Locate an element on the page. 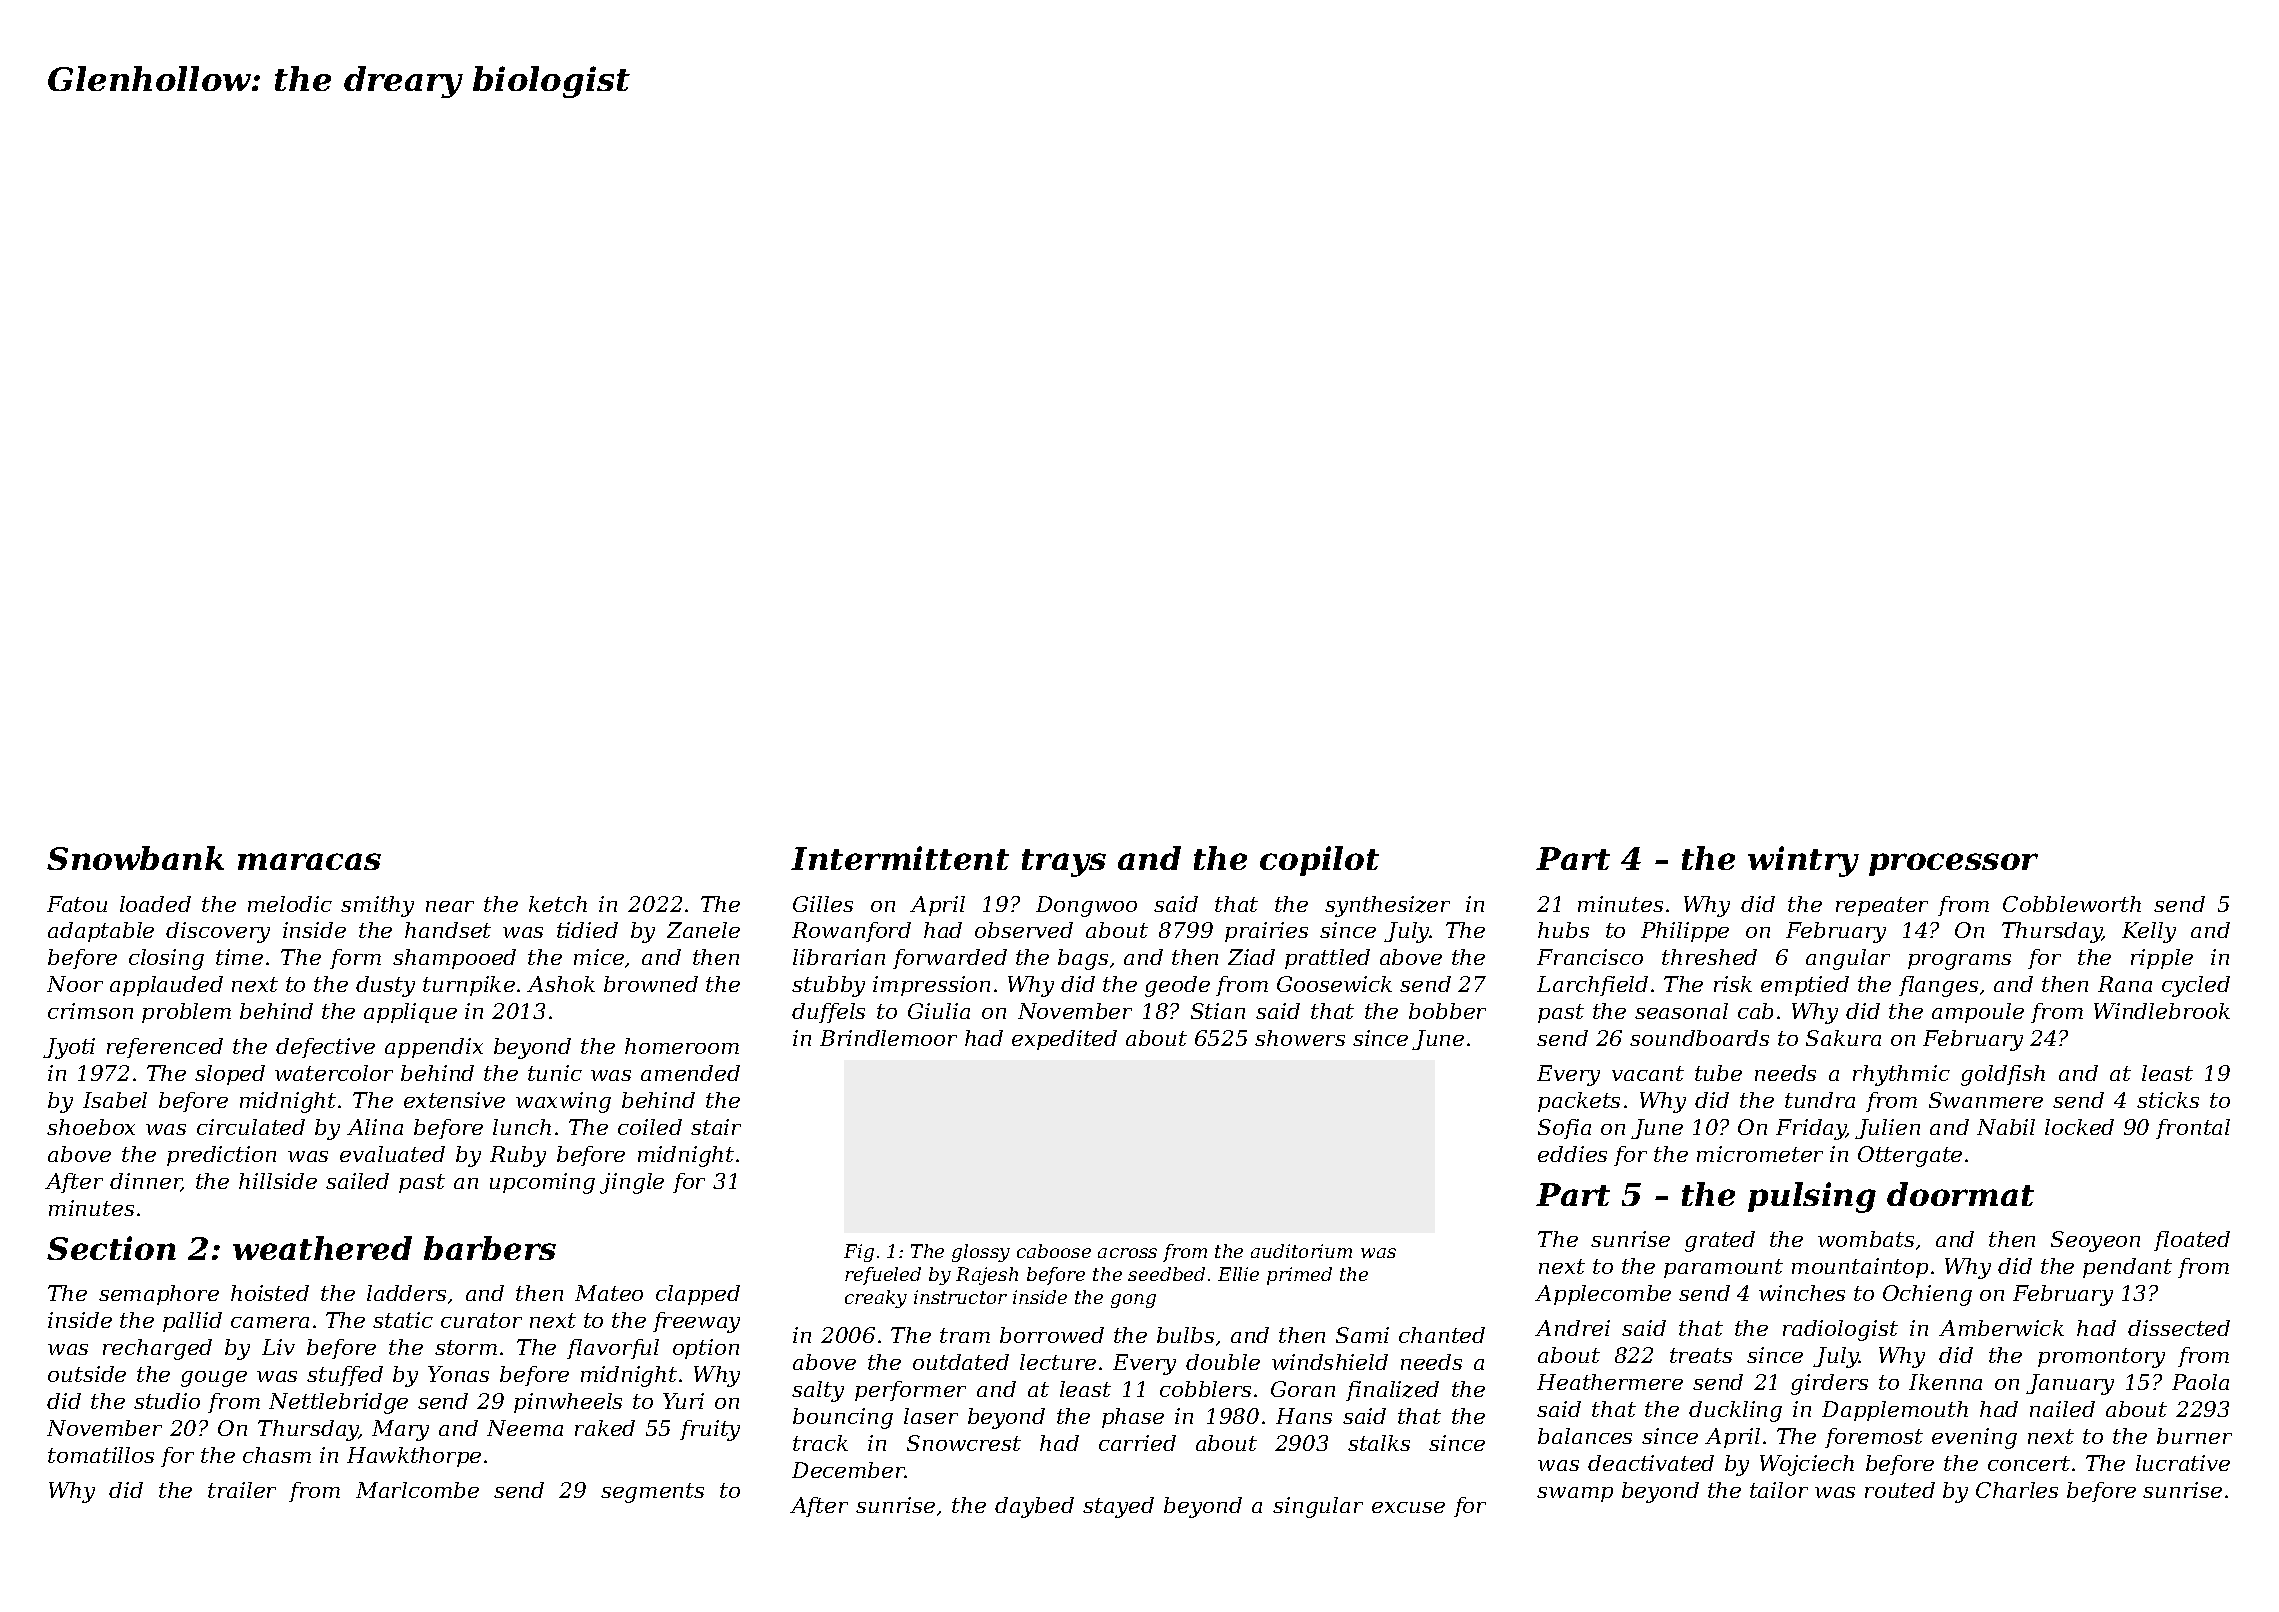 This image has height=1612, width=2279. Cobbleworth is located at coordinates (2072, 904).
